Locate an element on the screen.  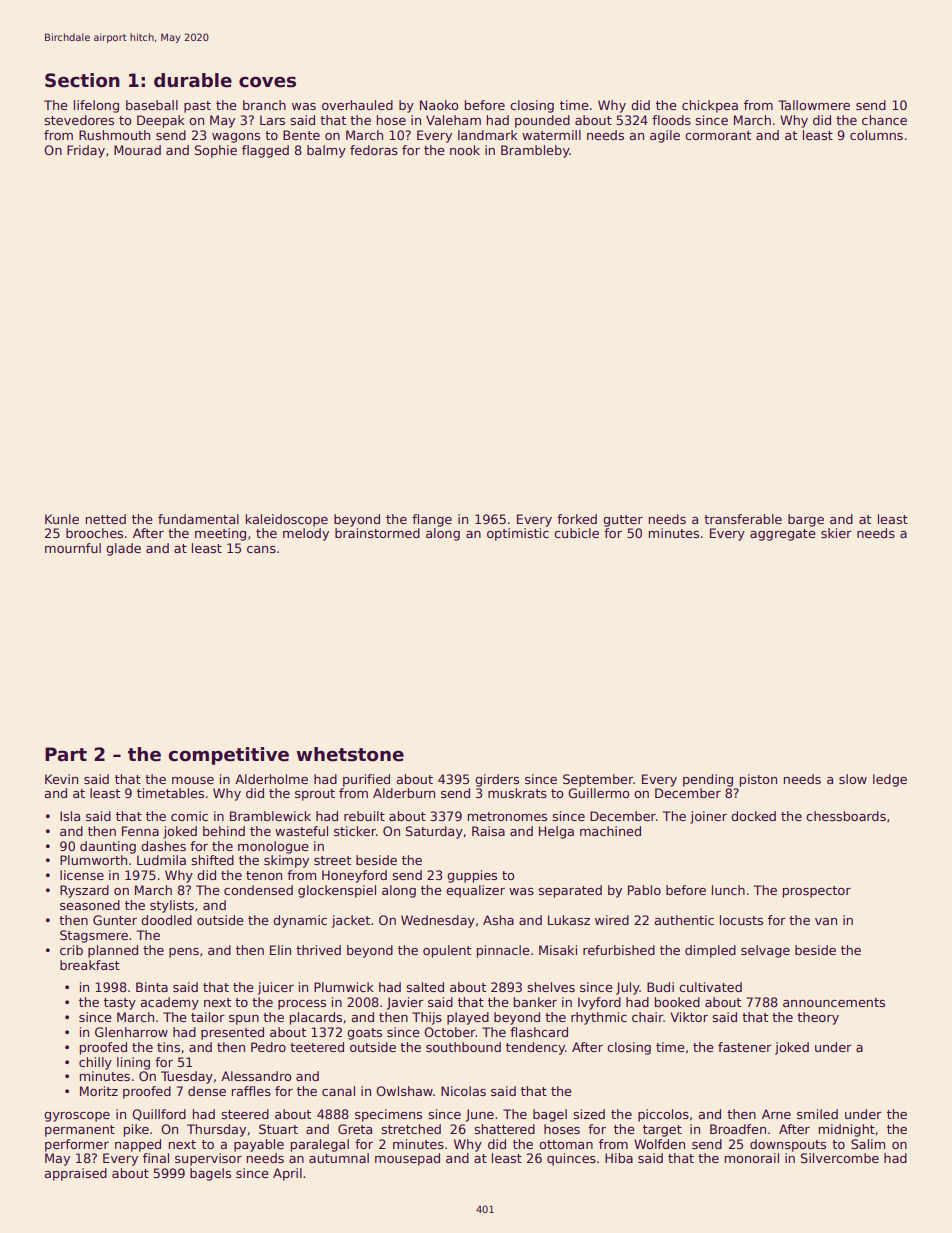
pounded is located at coordinates (542, 121).
